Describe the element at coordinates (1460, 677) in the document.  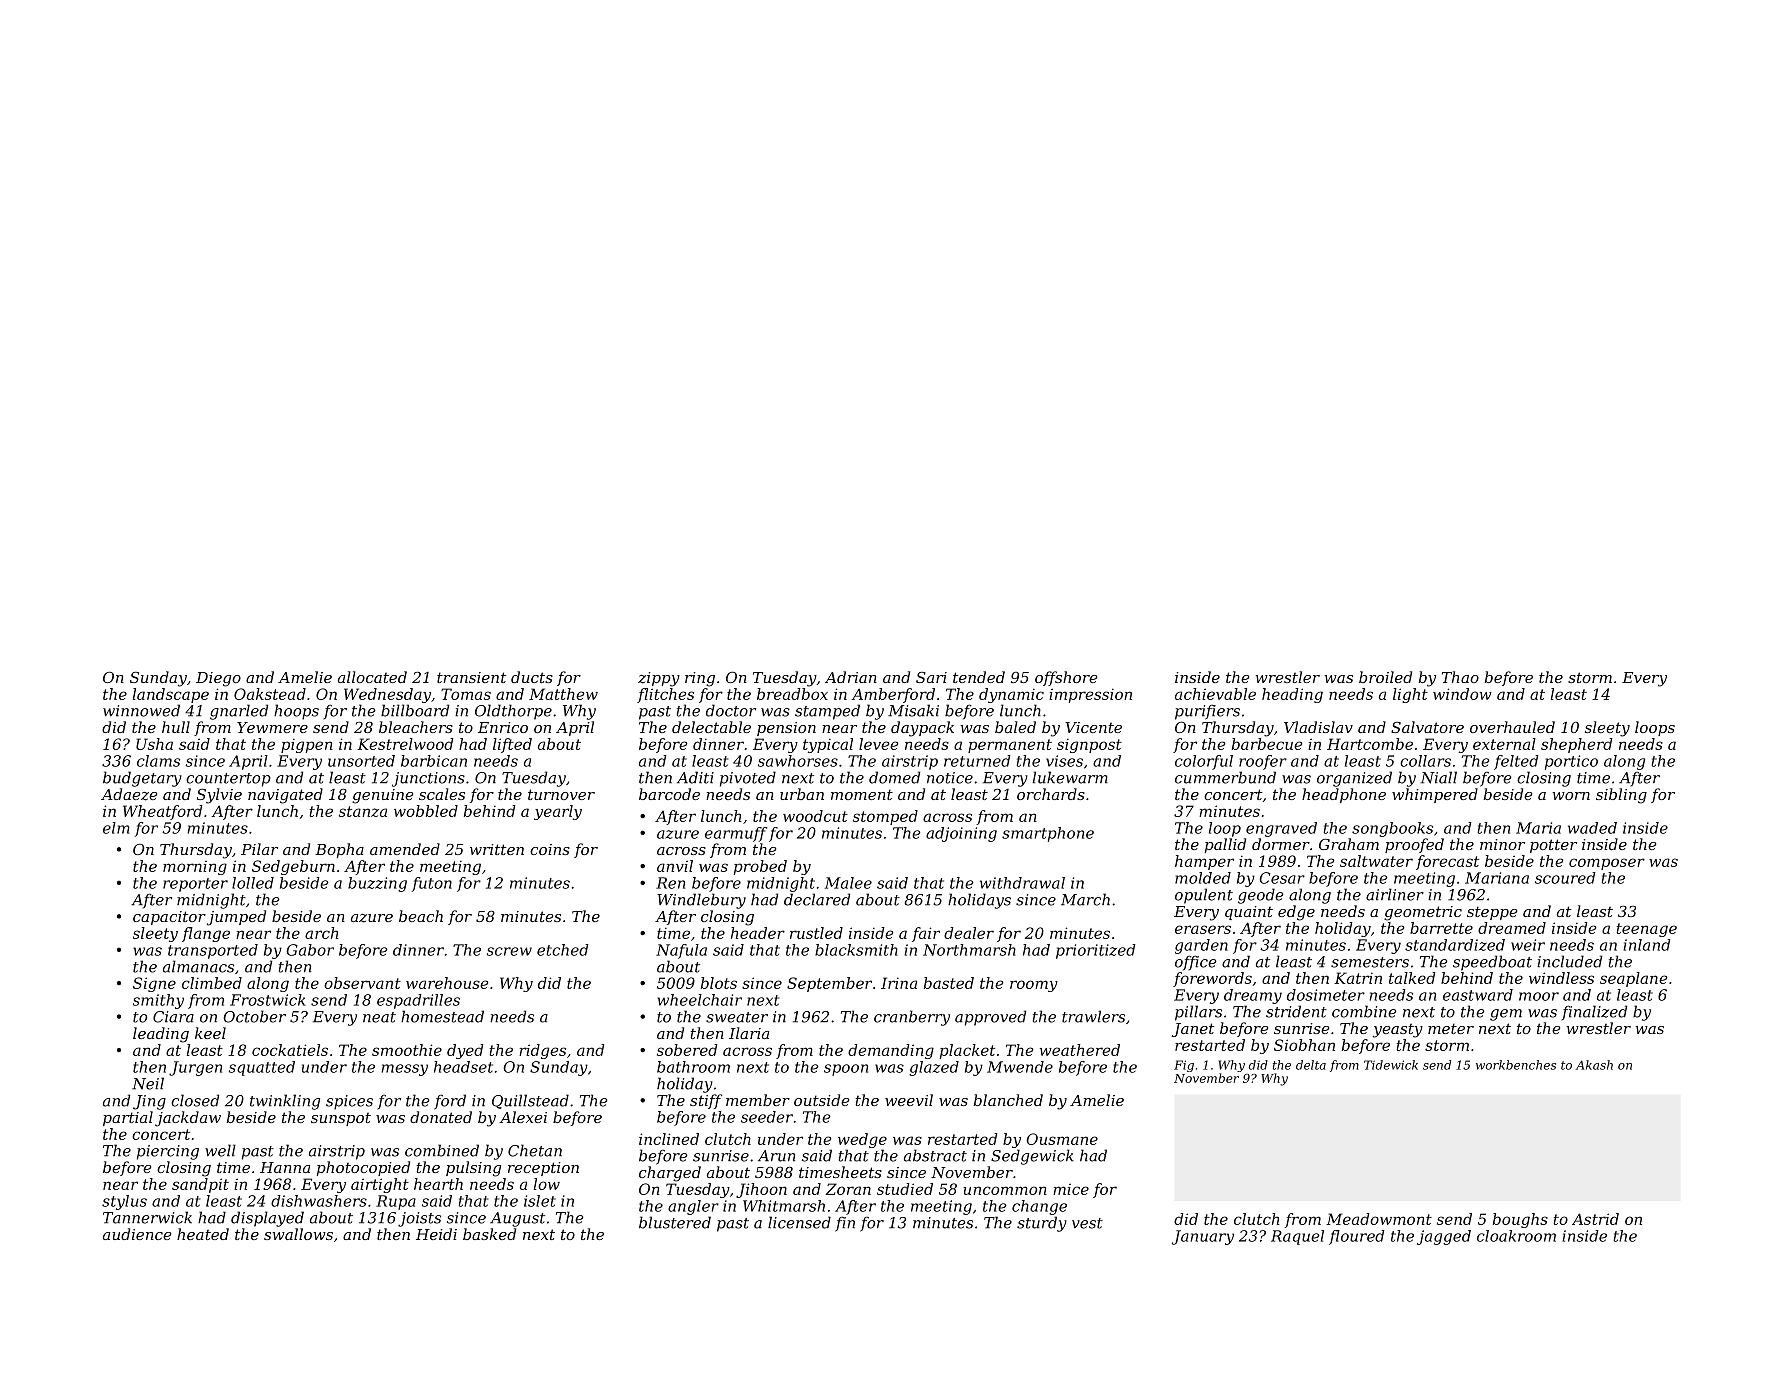
I see `Thao` at that location.
